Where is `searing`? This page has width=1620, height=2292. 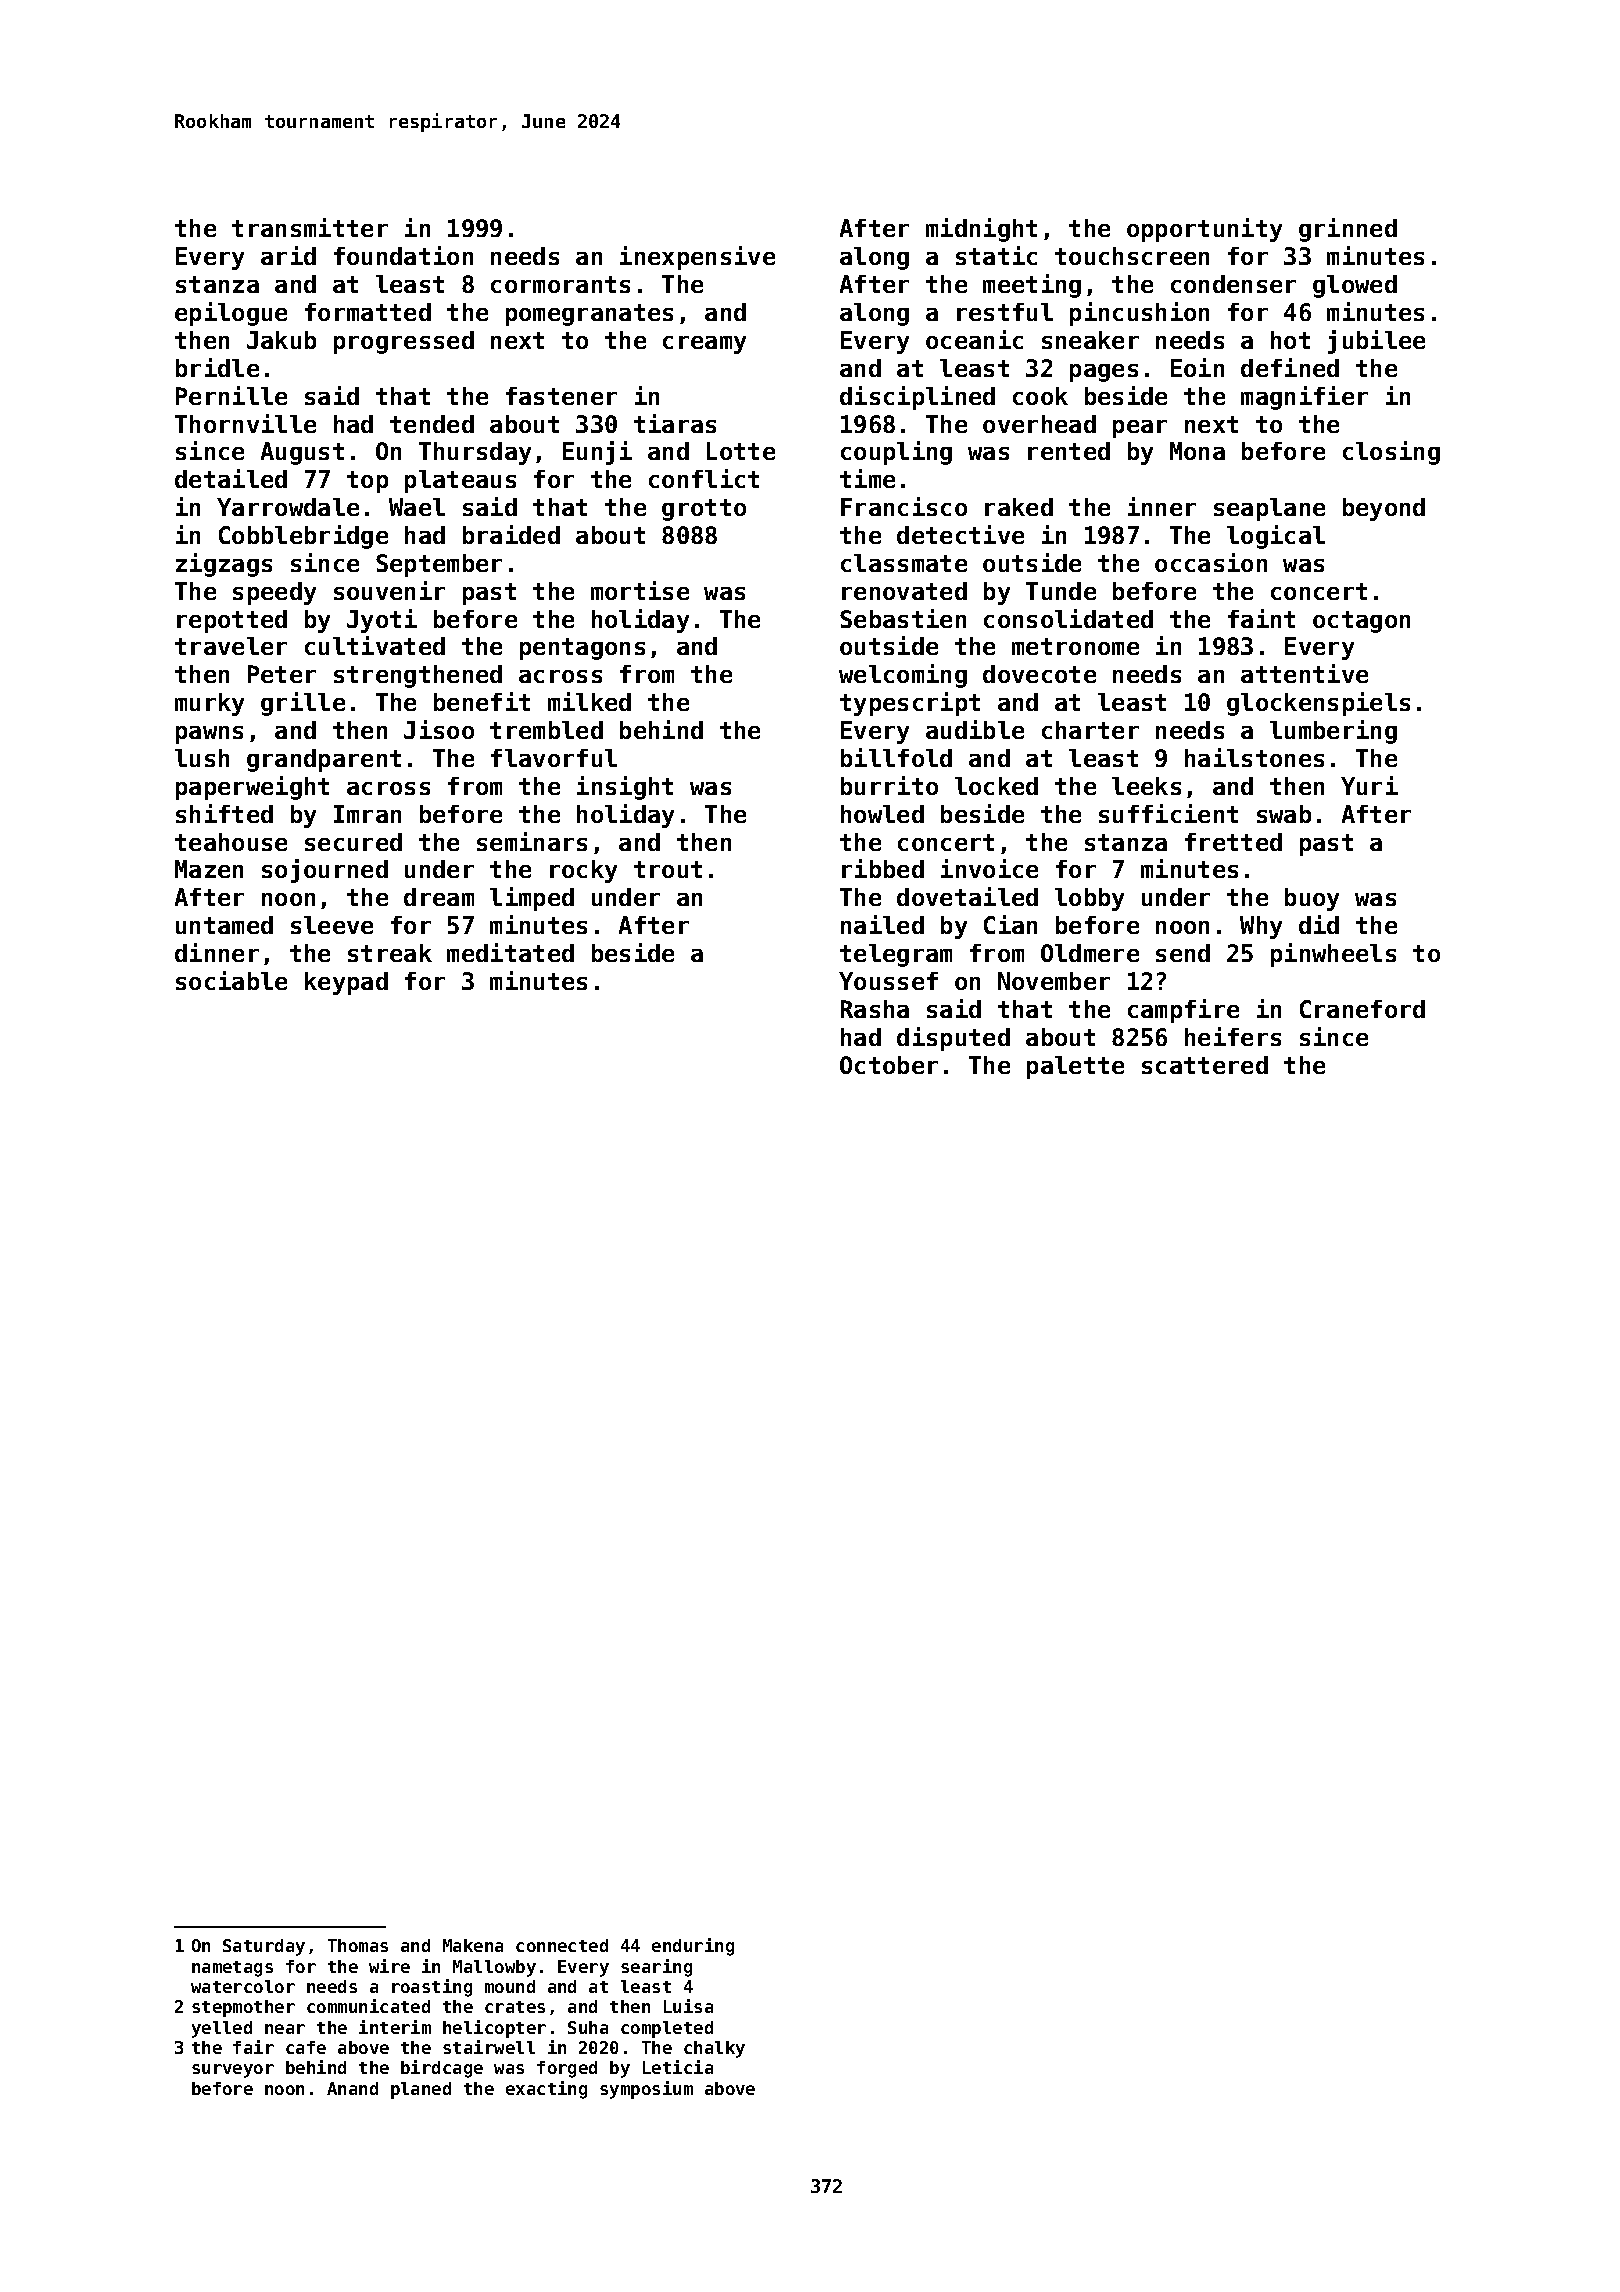 searing is located at coordinates (656, 1968).
